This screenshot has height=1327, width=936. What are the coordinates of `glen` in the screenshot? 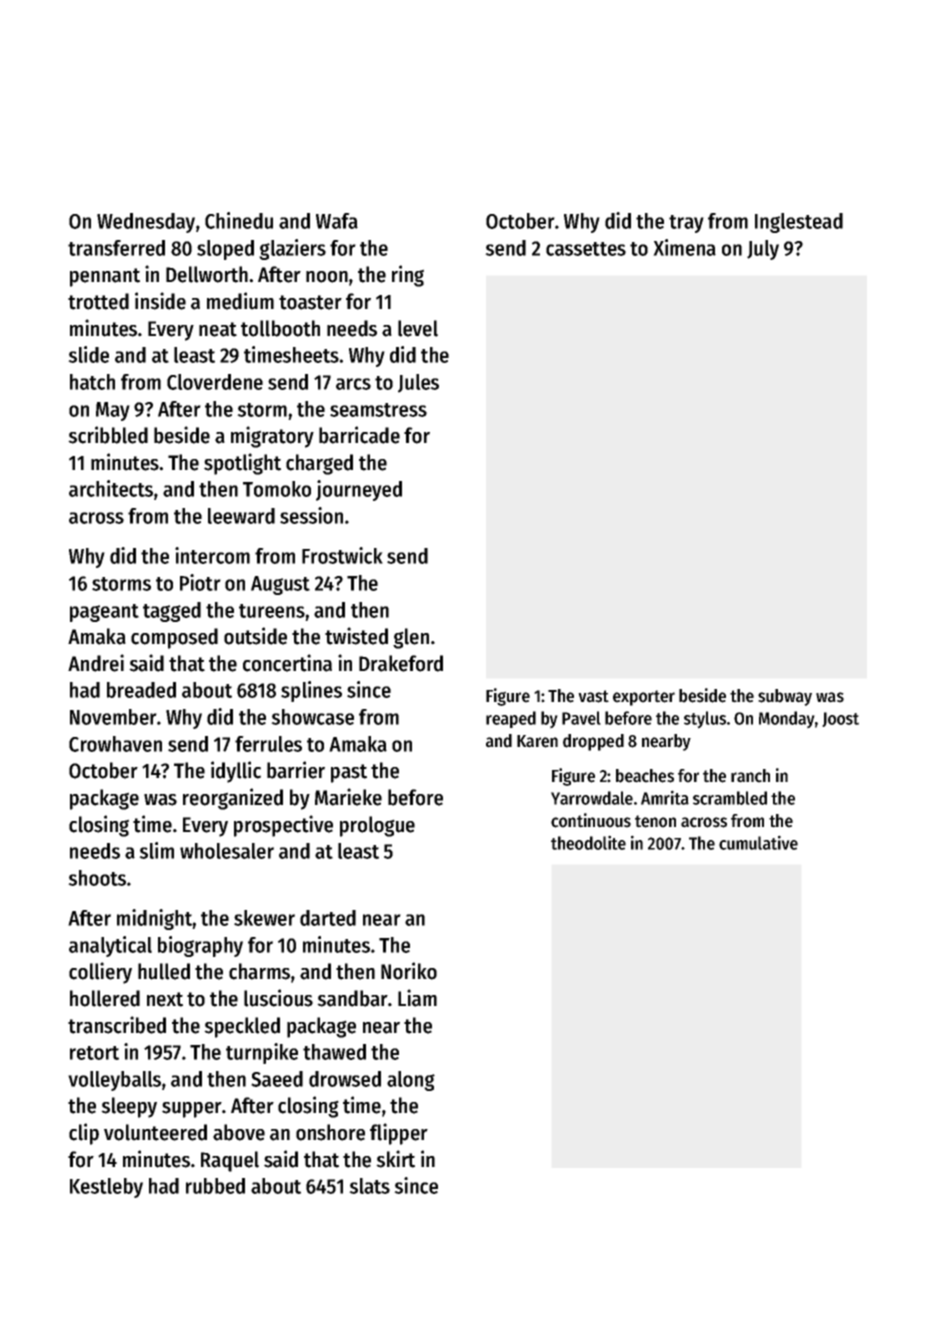 It's located at (411, 638).
